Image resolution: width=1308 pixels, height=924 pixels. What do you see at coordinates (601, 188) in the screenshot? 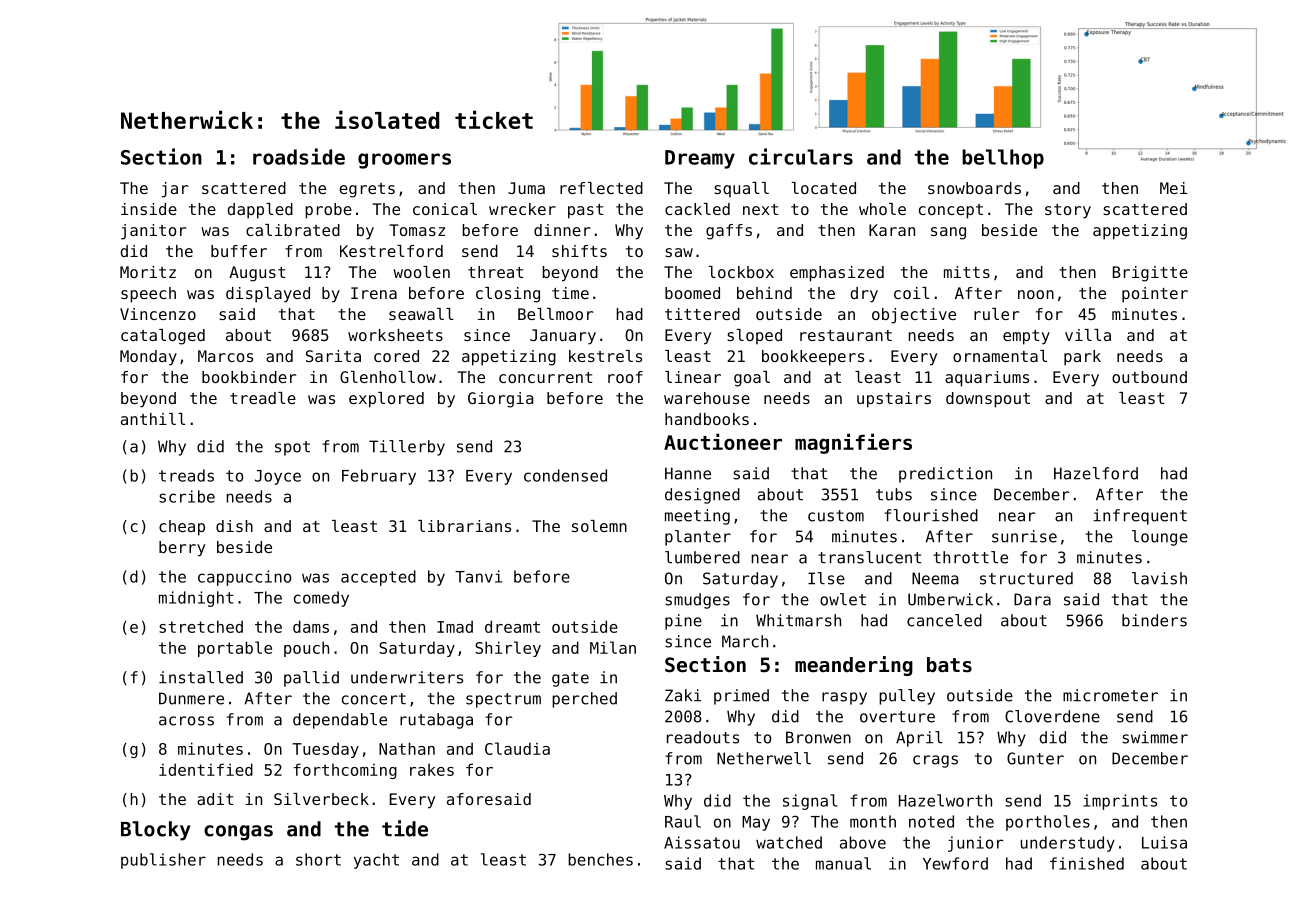
I see `reflected` at bounding box center [601, 188].
